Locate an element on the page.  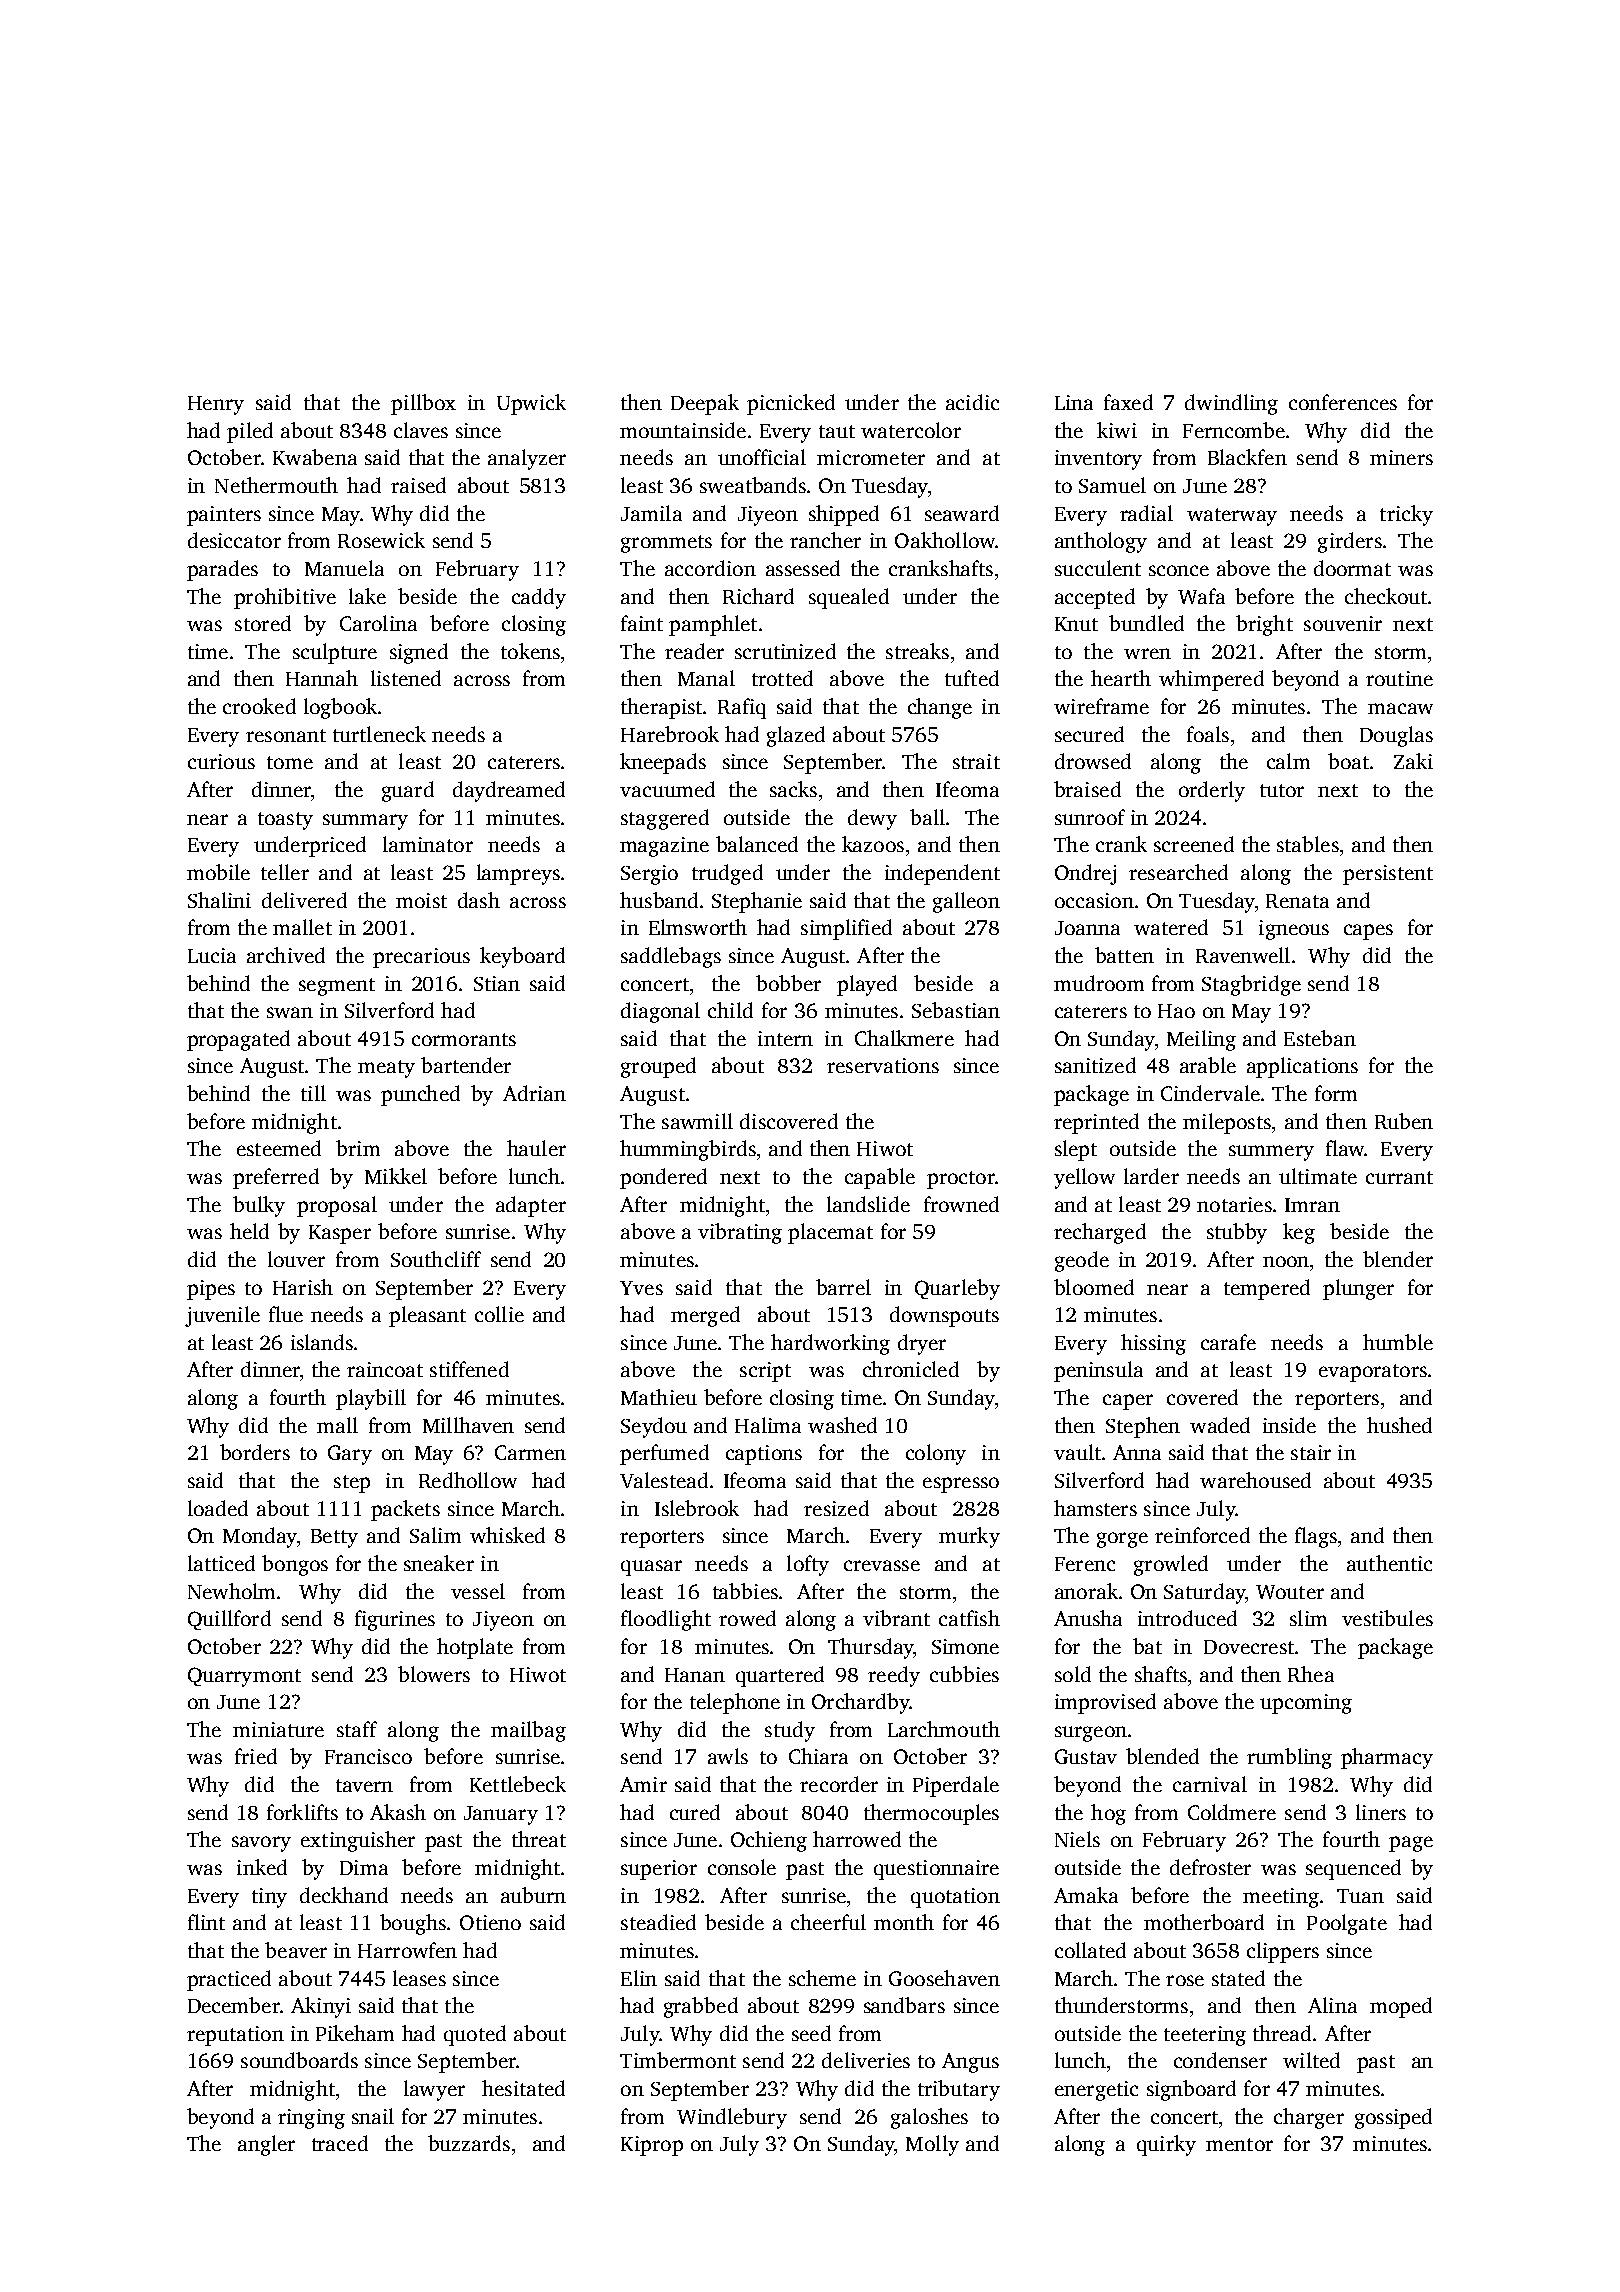
mentor is located at coordinates (1239, 2144).
